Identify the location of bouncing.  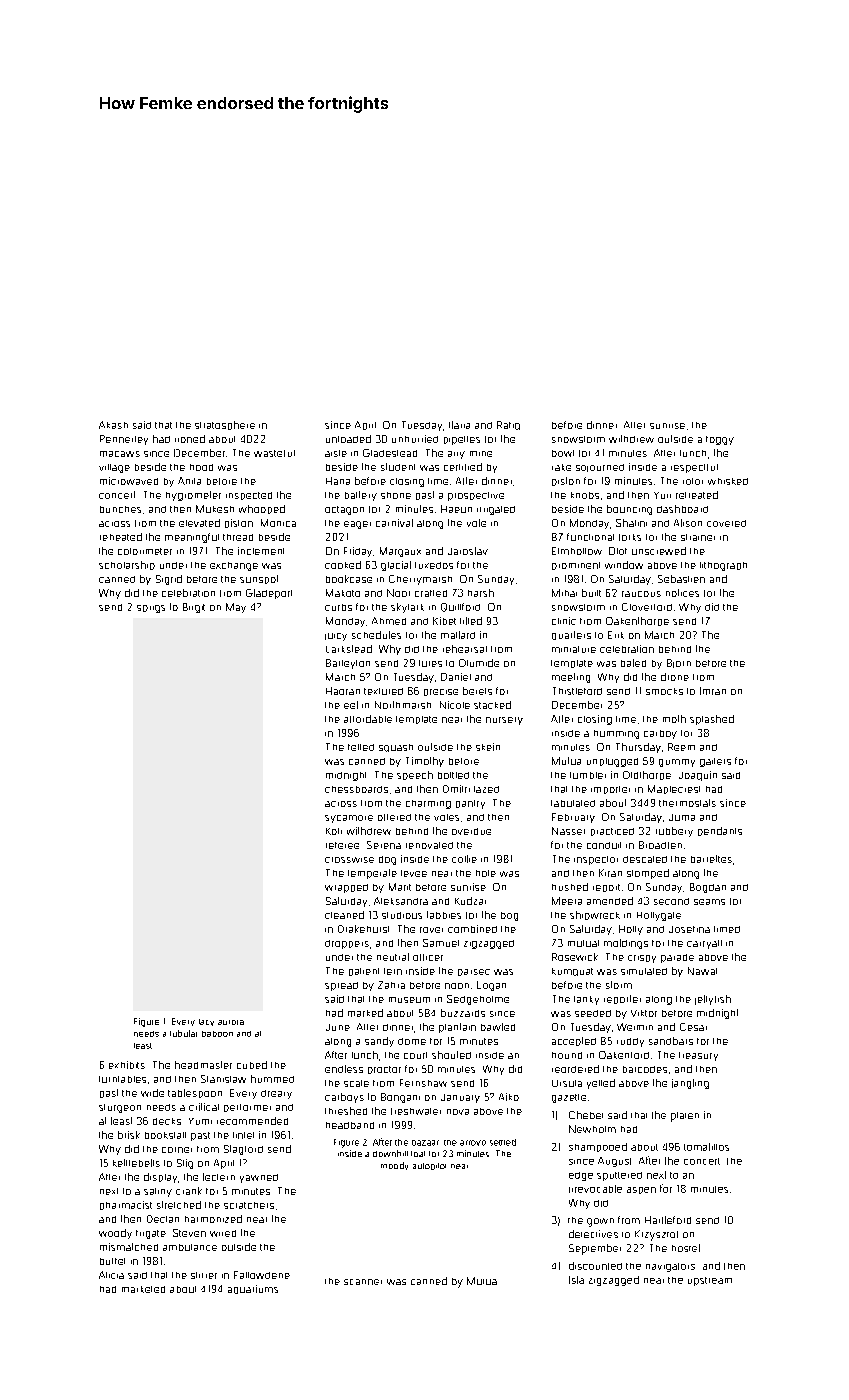
(629, 510).
